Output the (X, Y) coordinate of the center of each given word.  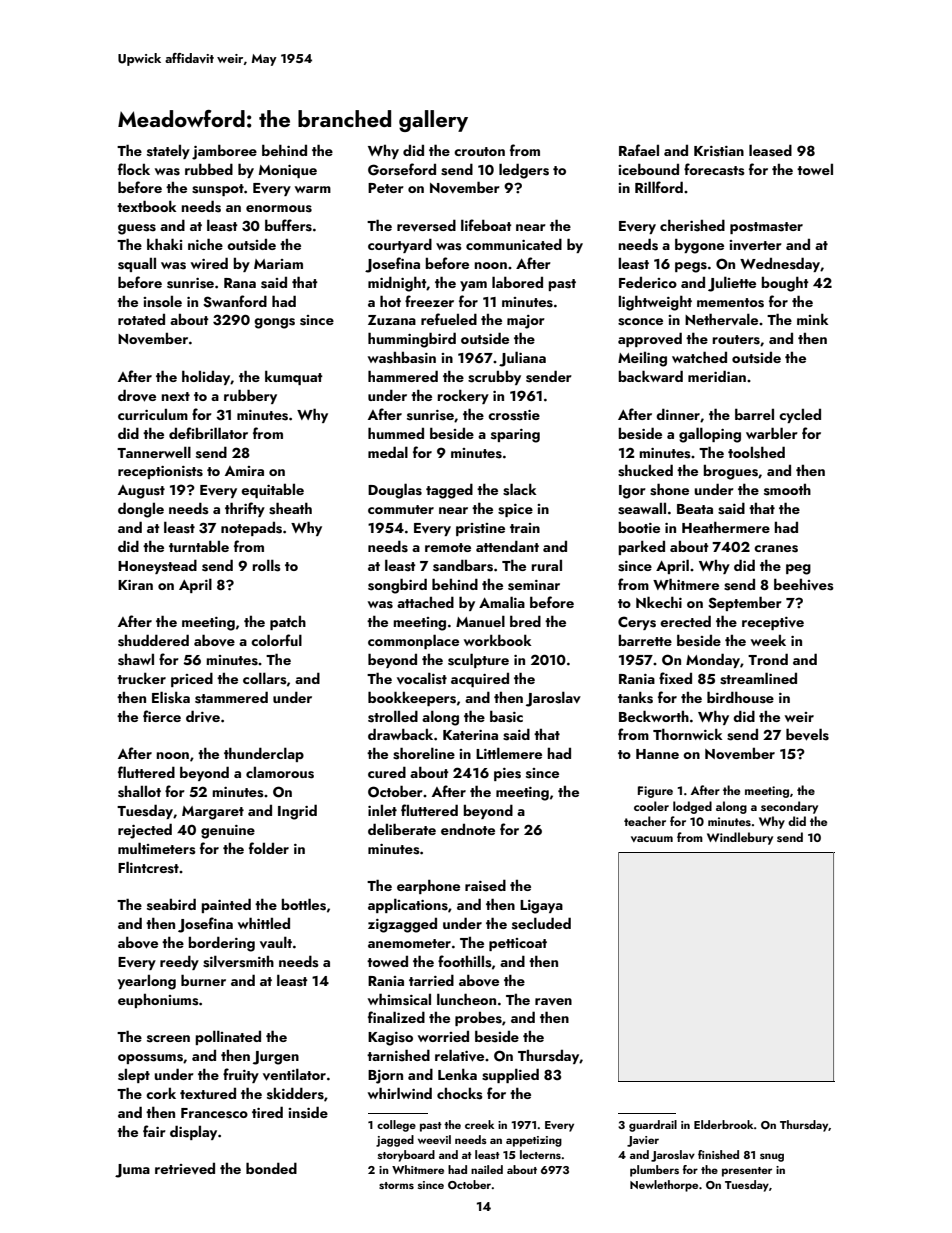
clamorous (280, 773)
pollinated (228, 1037)
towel (815, 169)
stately (168, 152)
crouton (479, 151)
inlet (382, 810)
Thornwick (688, 734)
